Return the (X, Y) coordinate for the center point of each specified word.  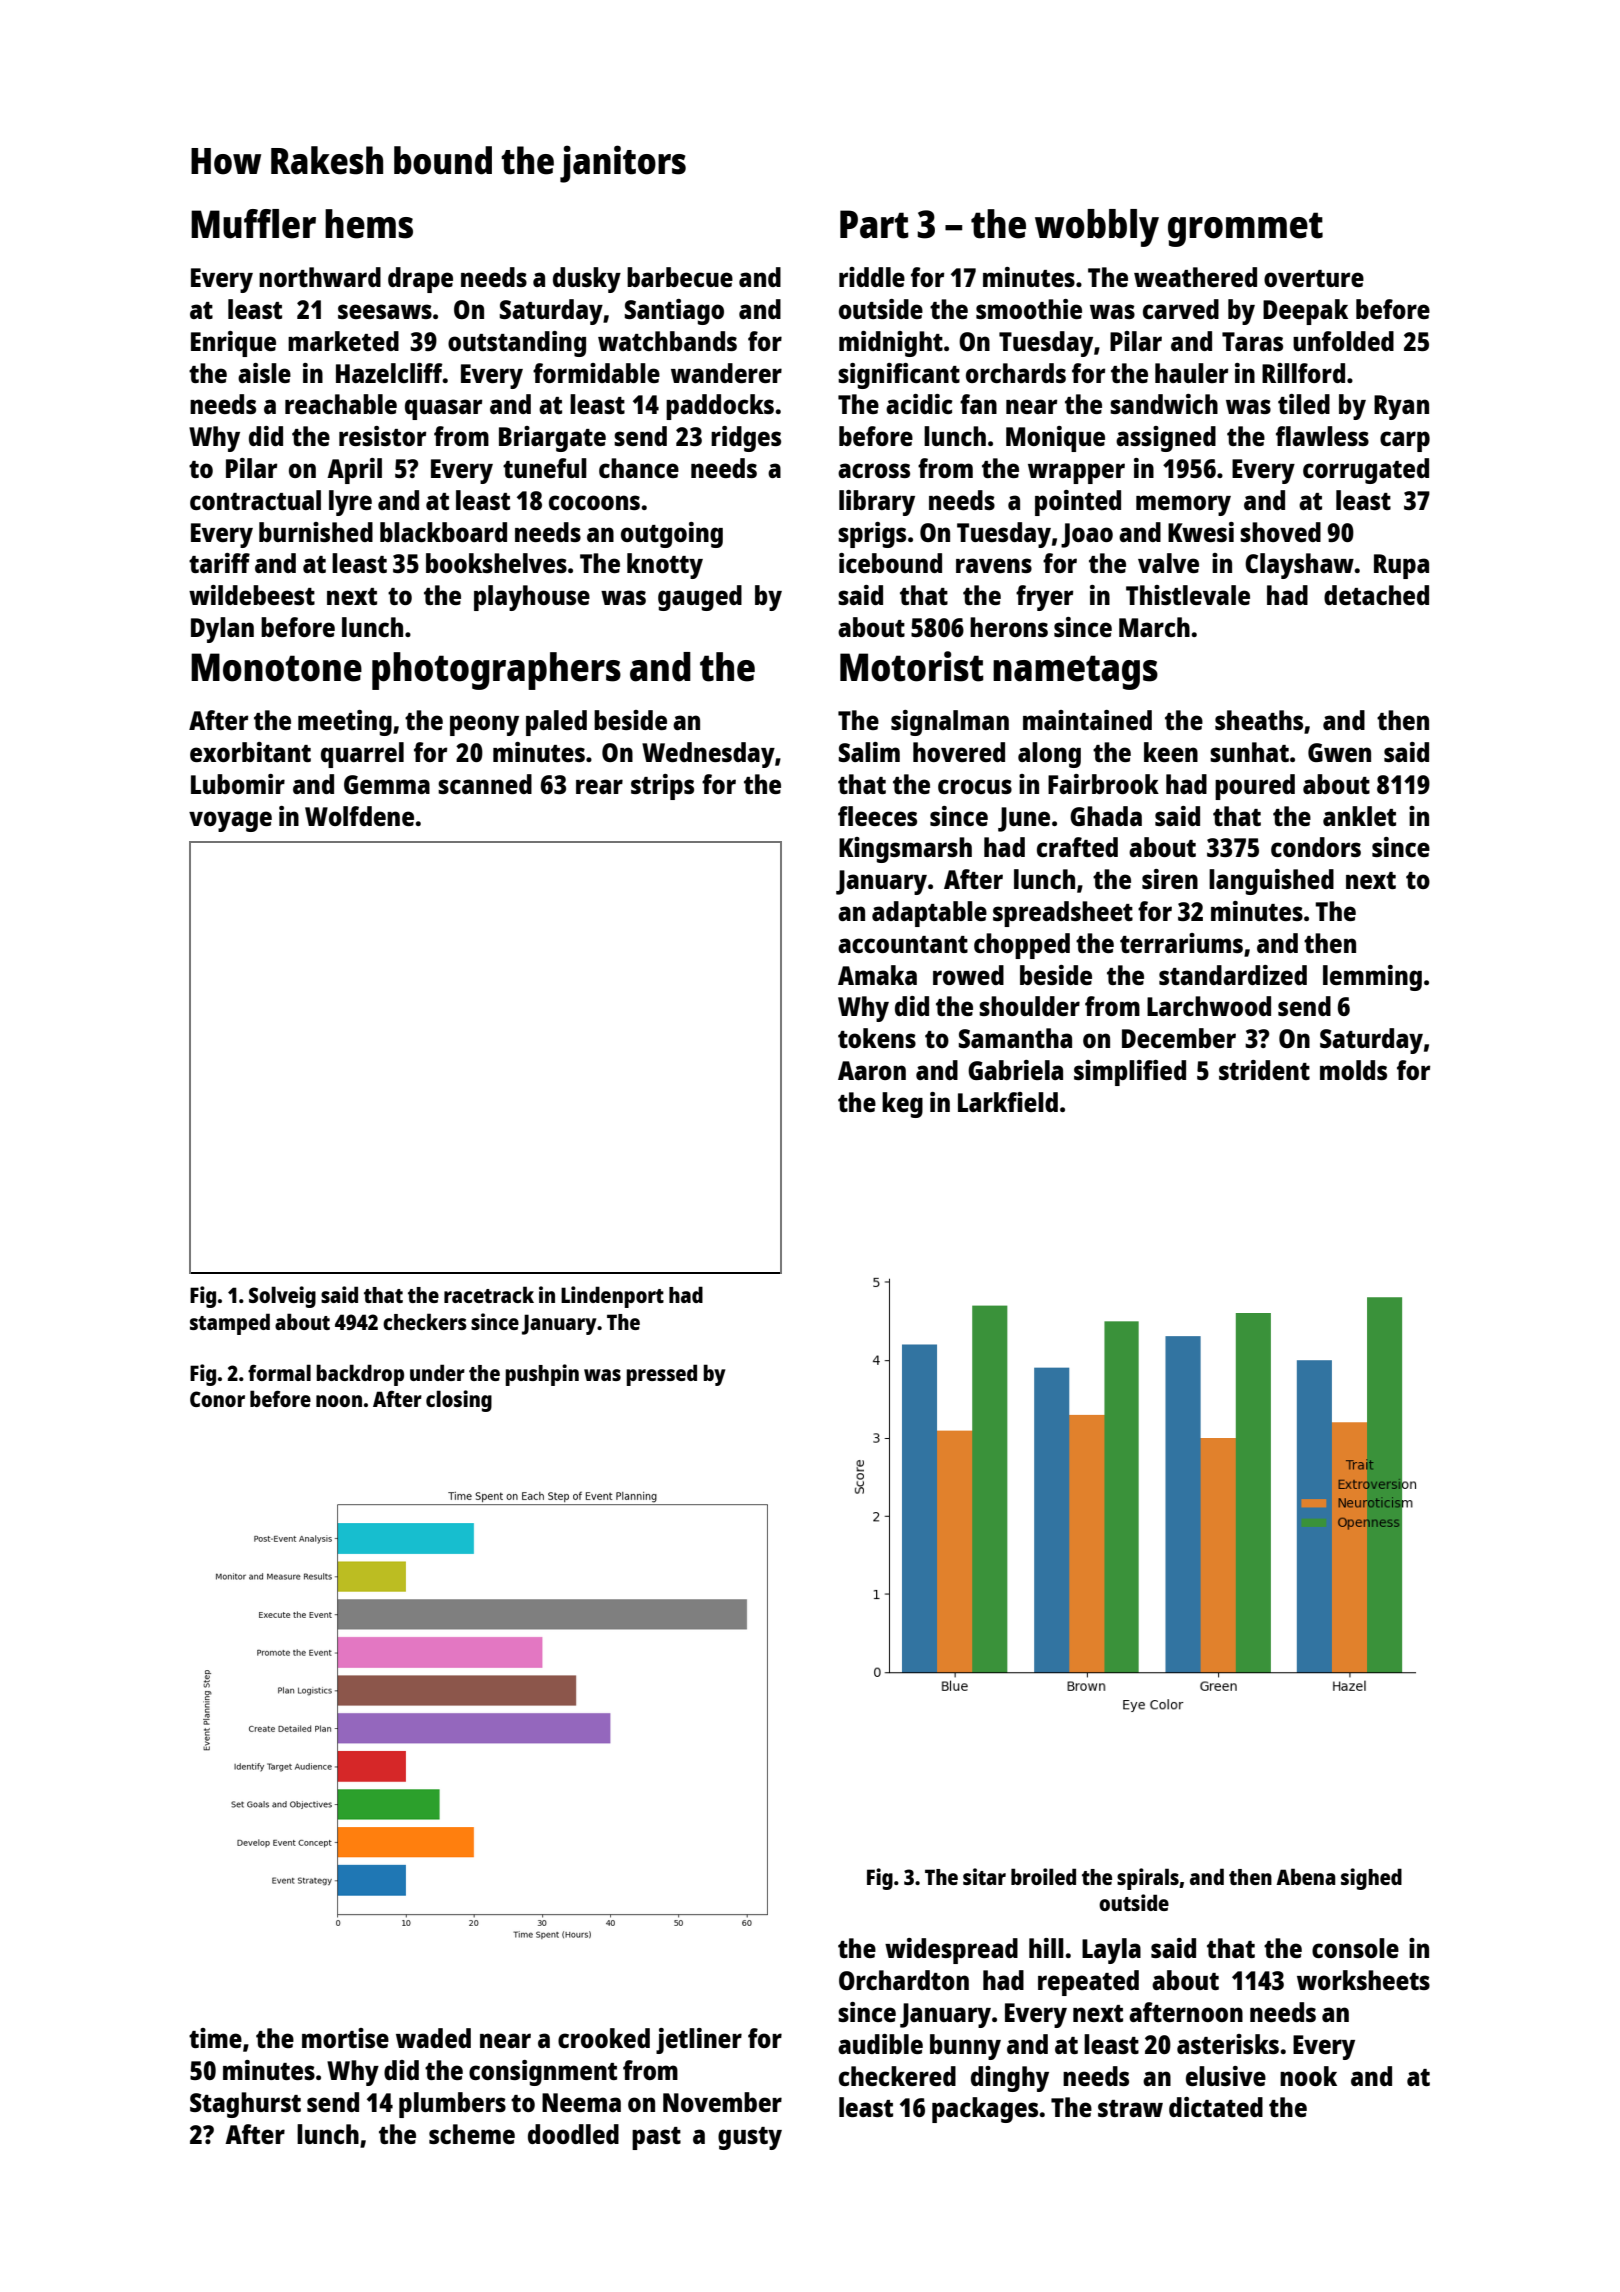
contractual (255, 500)
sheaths (1259, 720)
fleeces (877, 816)
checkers (425, 1321)
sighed (1371, 1879)
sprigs (872, 535)
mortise (345, 2038)
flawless (1322, 436)
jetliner (699, 2041)
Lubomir (238, 784)
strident (1264, 1070)
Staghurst (245, 2105)
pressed (661, 1375)
